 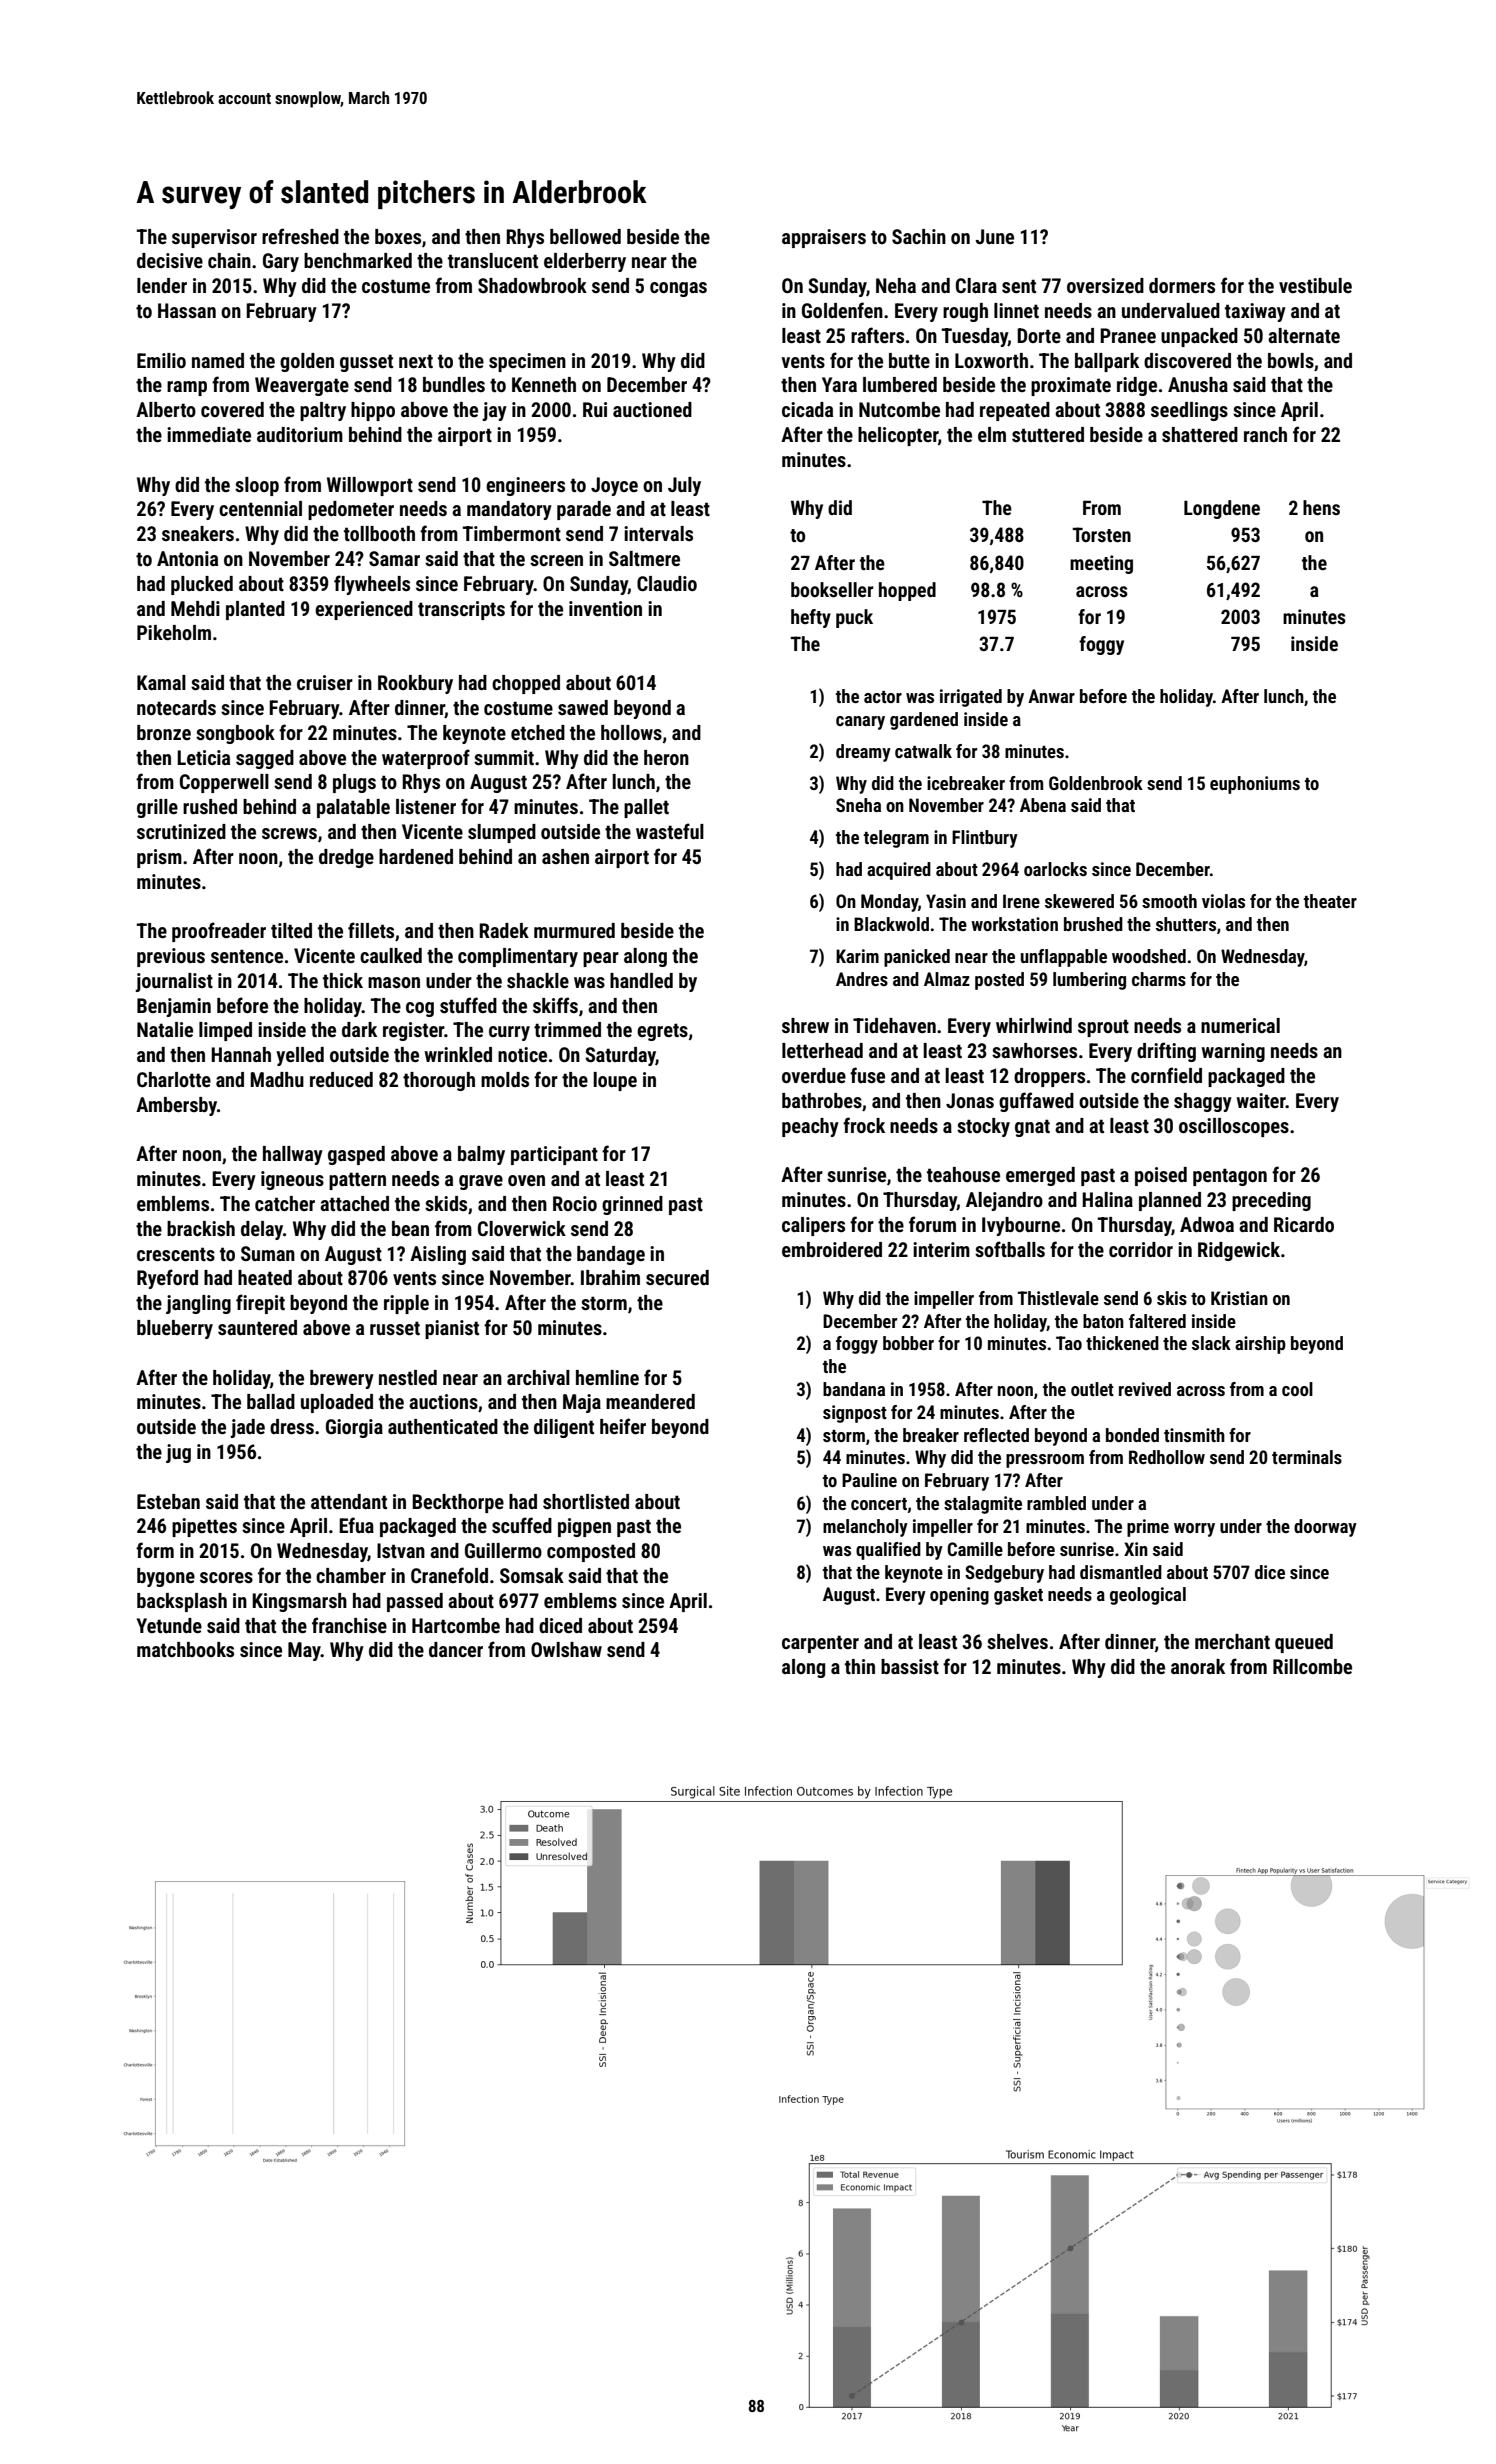 I want to click on doorway, so click(x=1325, y=1528).
